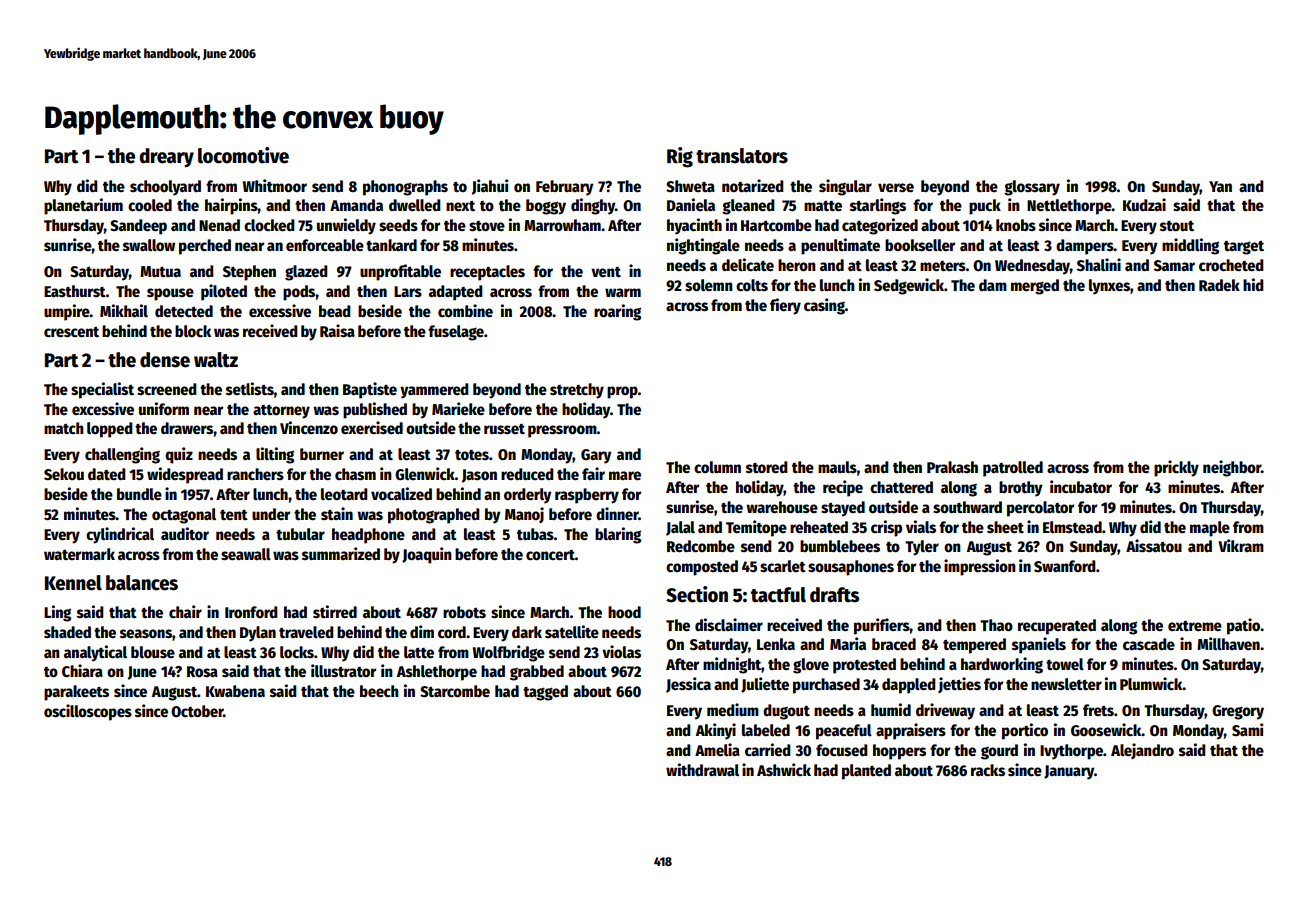 This screenshot has height=924, width=1308. I want to click on pressroom, so click(562, 431).
